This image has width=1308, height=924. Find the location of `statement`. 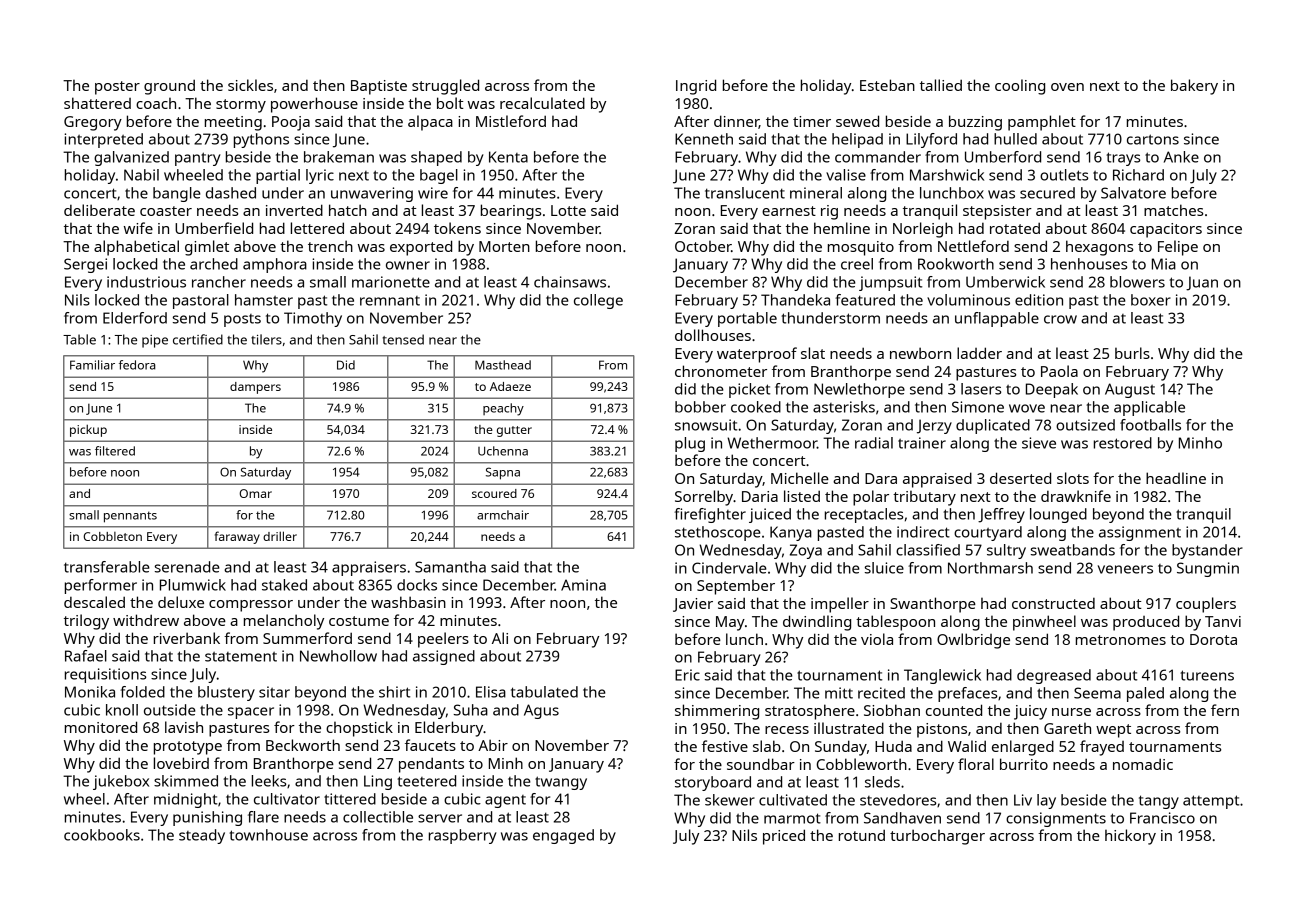

statement is located at coordinates (241, 657).
